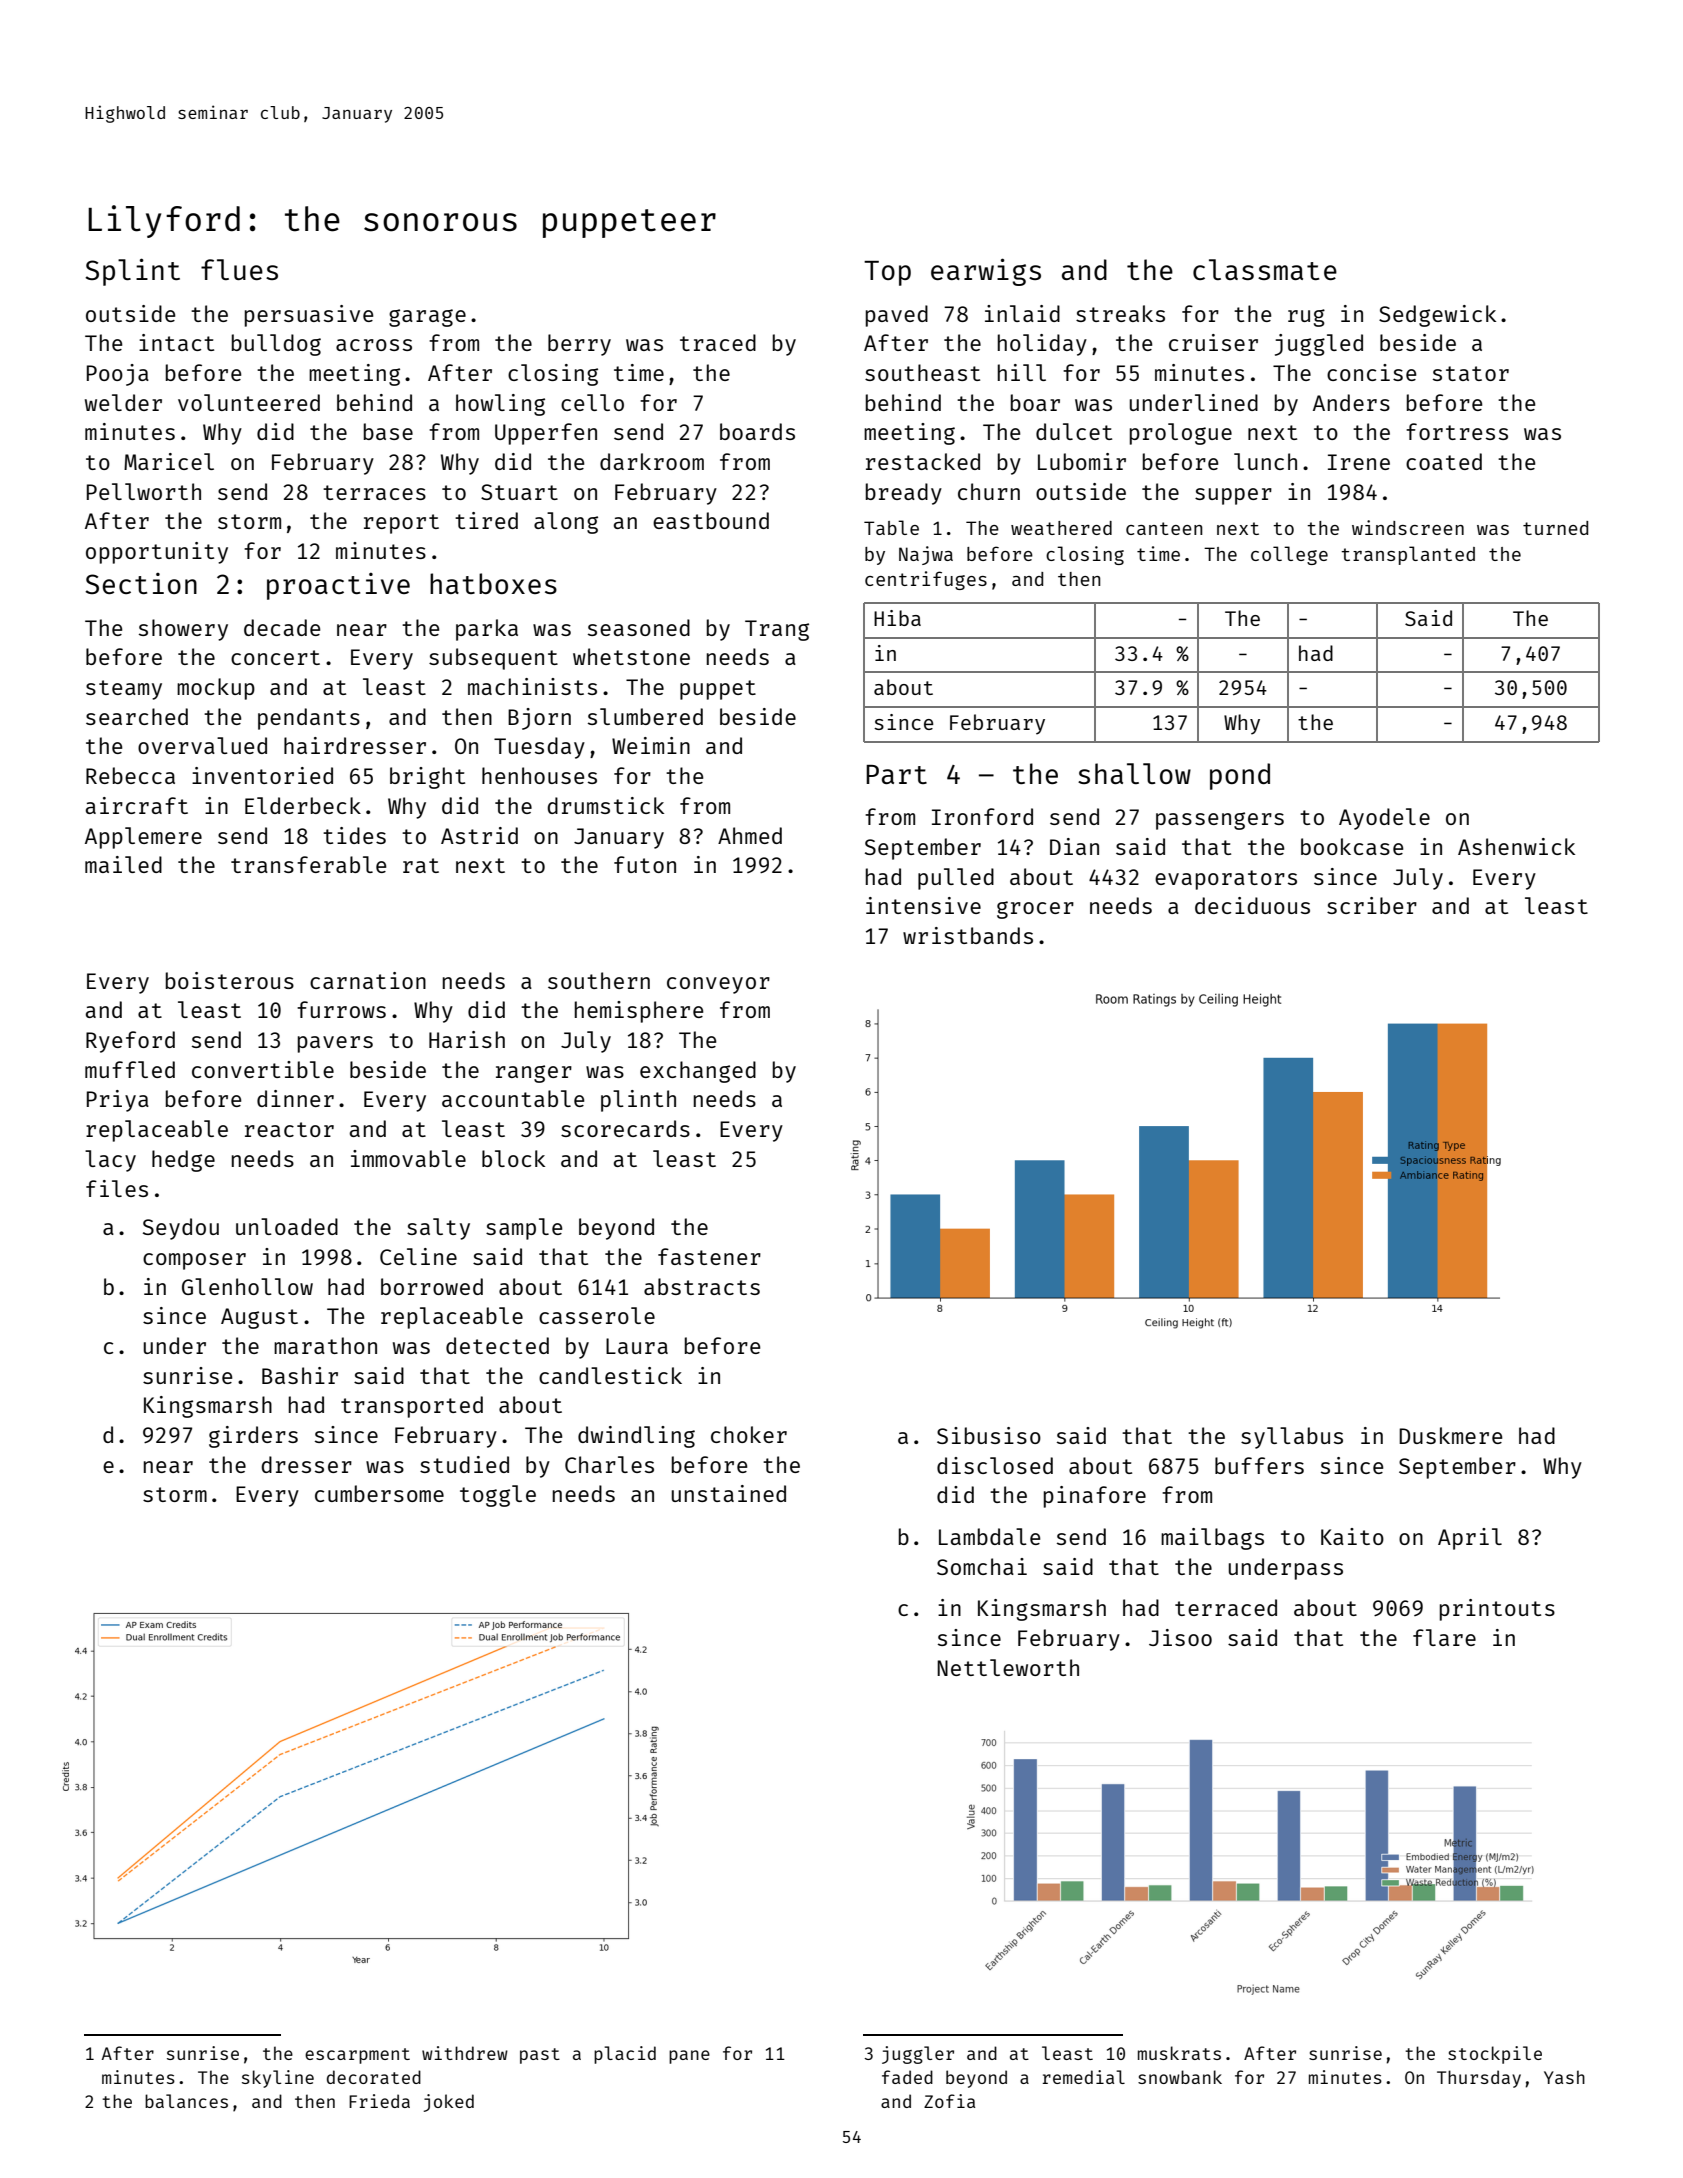 The height and width of the document is (2178, 1683). Describe the element at coordinates (718, 985) in the document. I see `conveyor` at that location.
